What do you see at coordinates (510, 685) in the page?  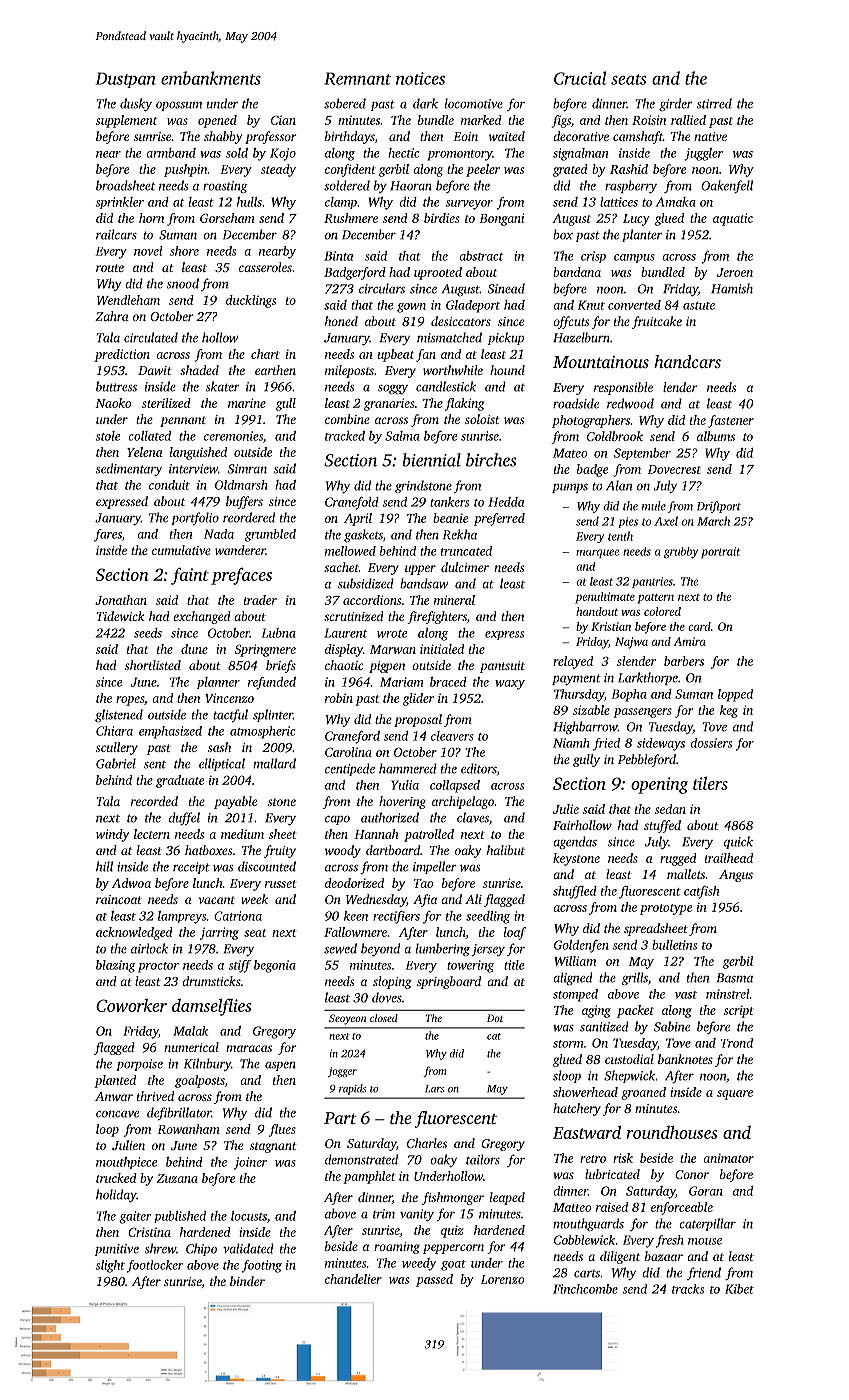 I see `waxy` at bounding box center [510, 685].
